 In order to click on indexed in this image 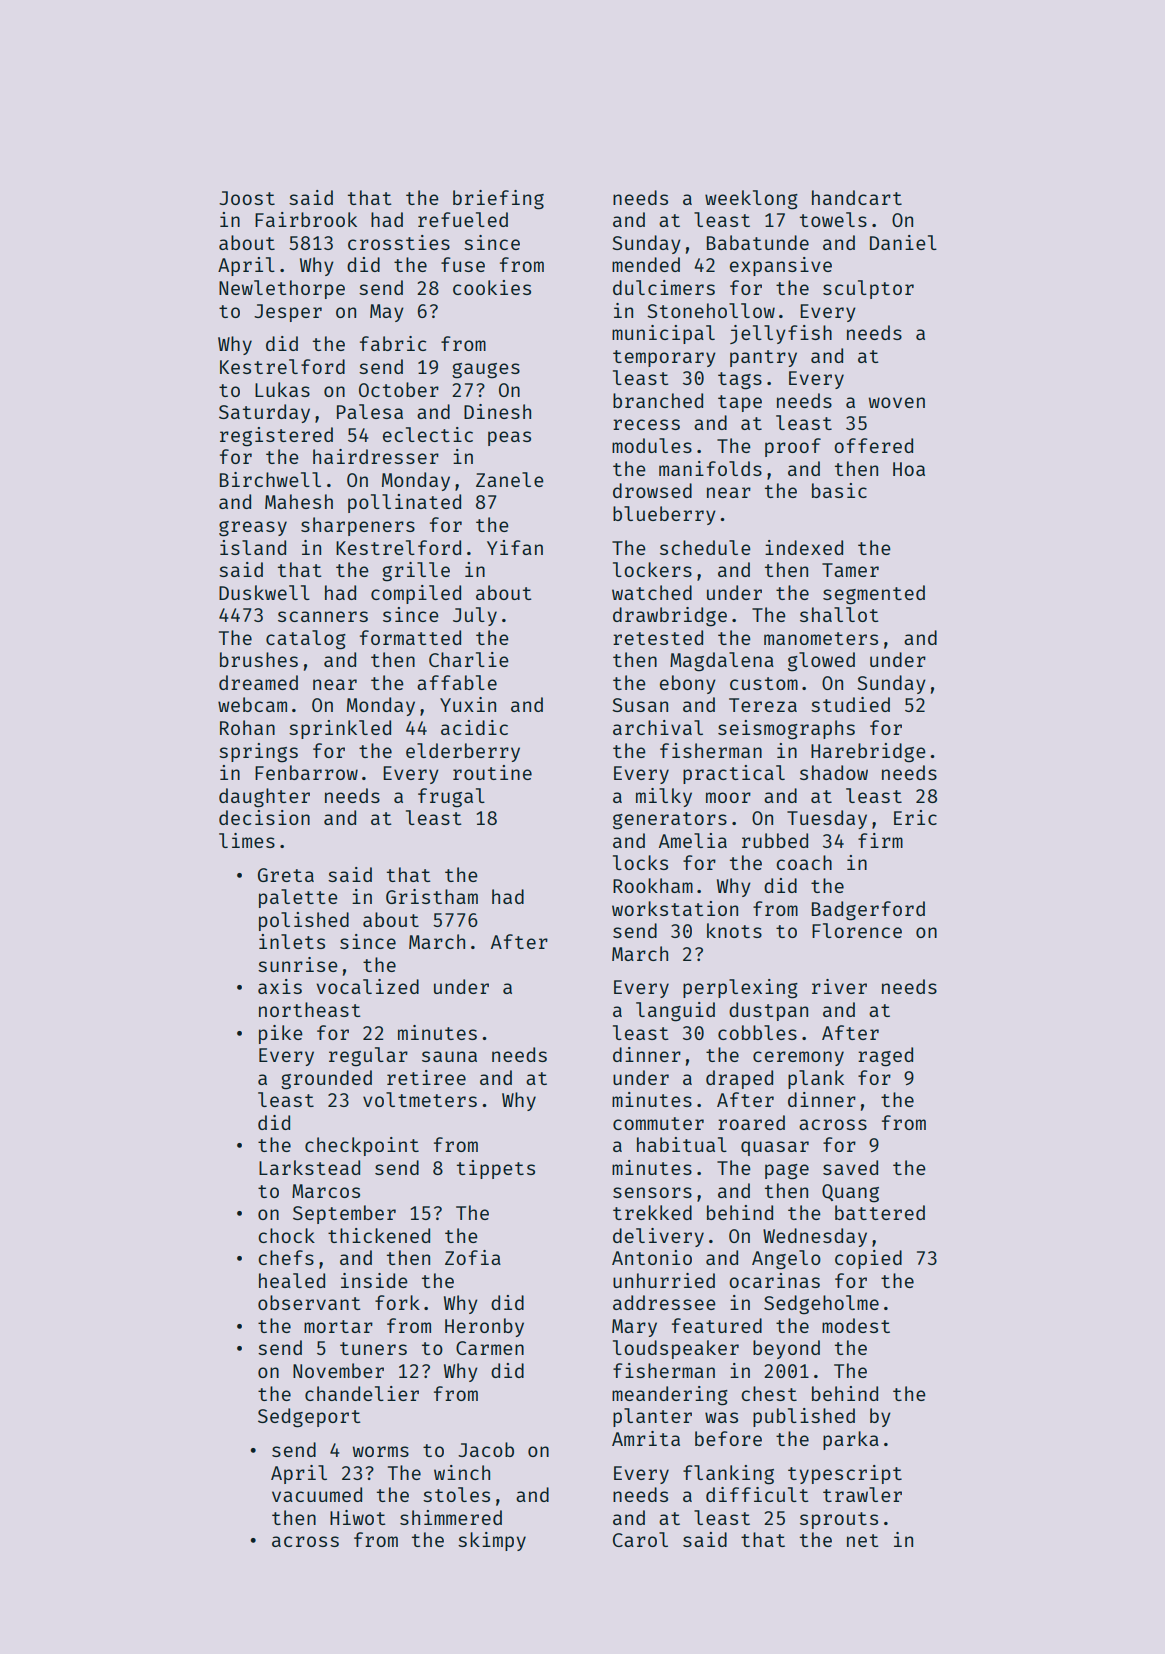, I will do `click(804, 547)`.
